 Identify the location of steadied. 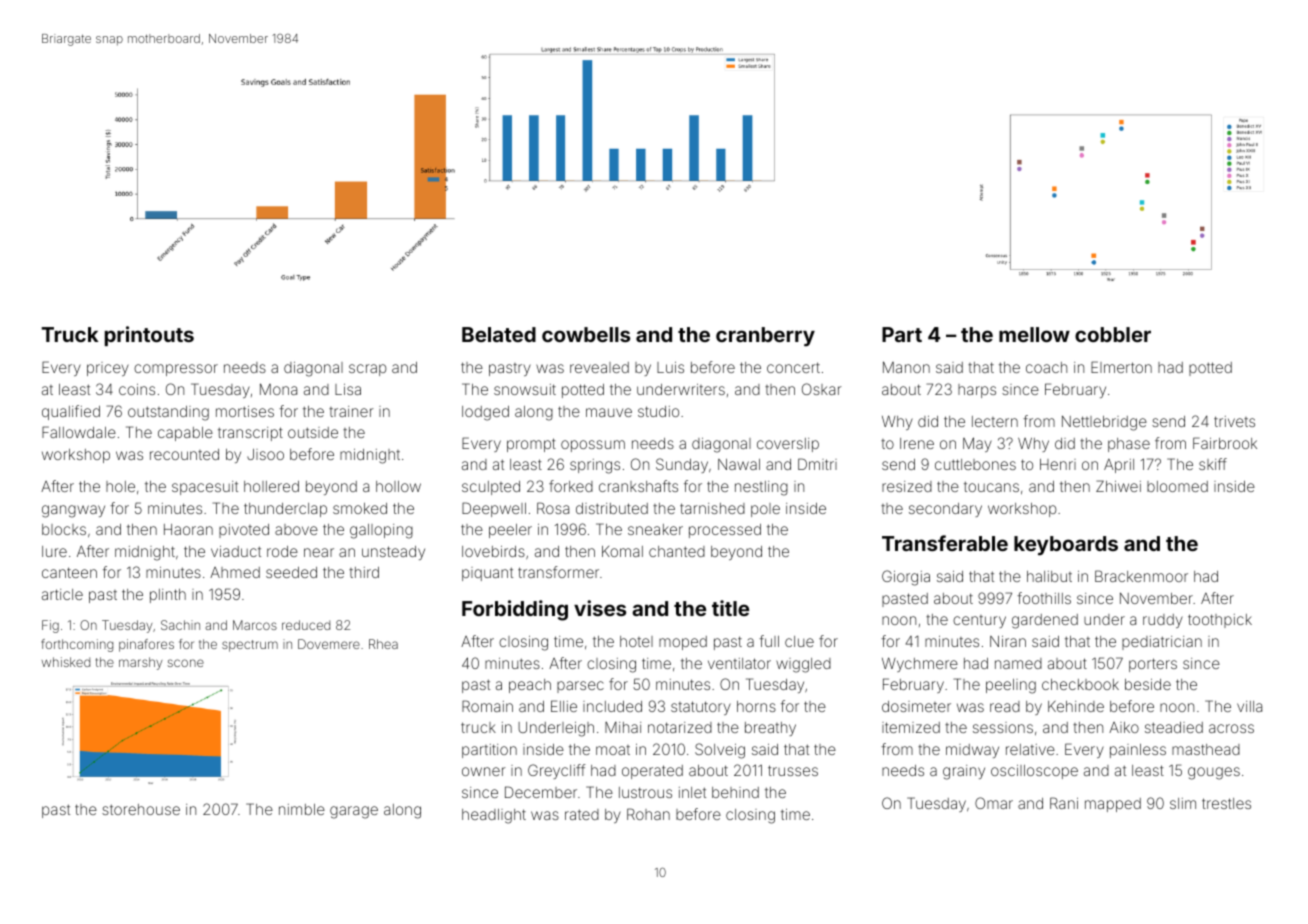
(1174, 727).
